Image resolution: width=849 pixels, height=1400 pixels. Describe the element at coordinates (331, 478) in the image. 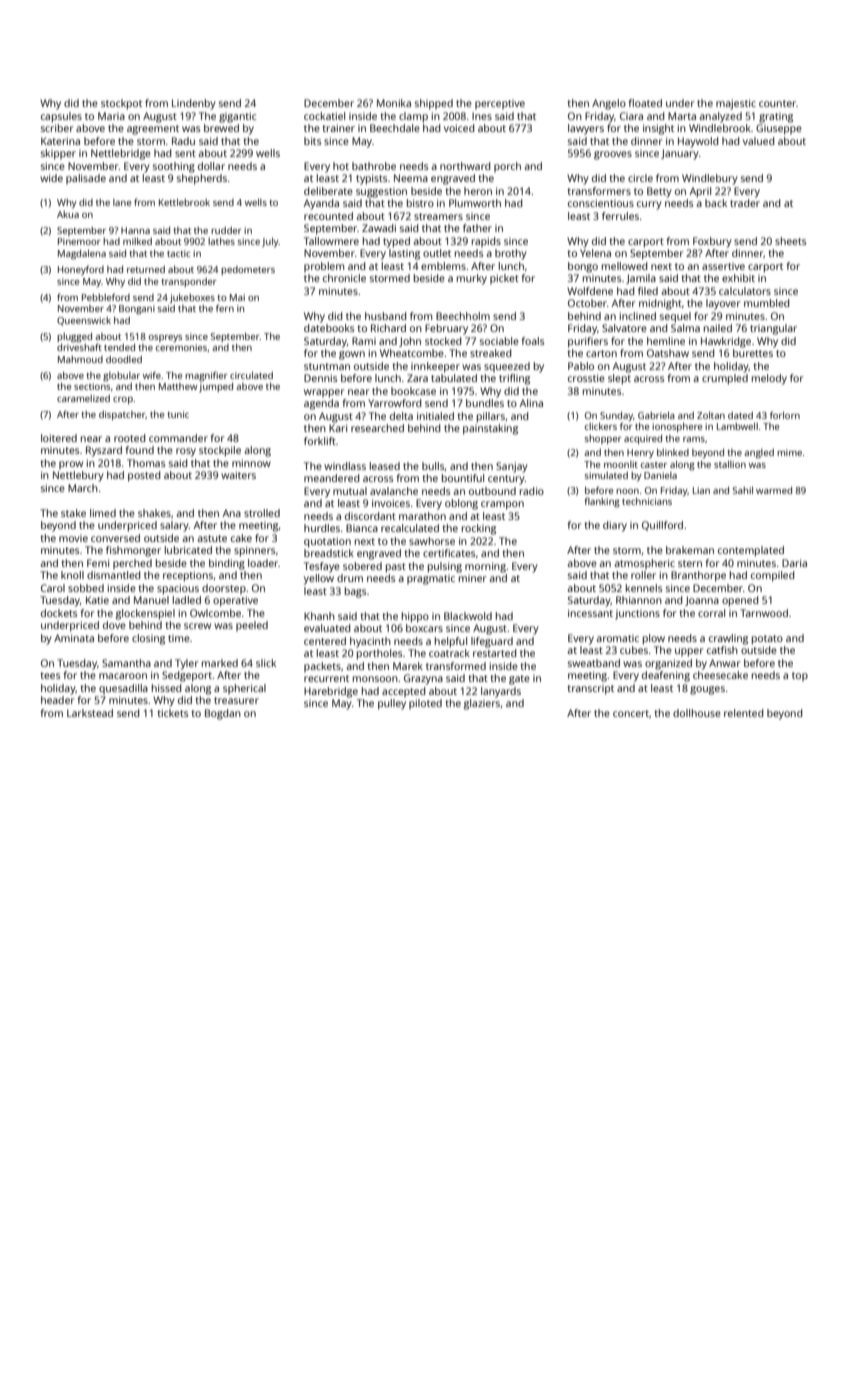

I see `meandered` at that location.
